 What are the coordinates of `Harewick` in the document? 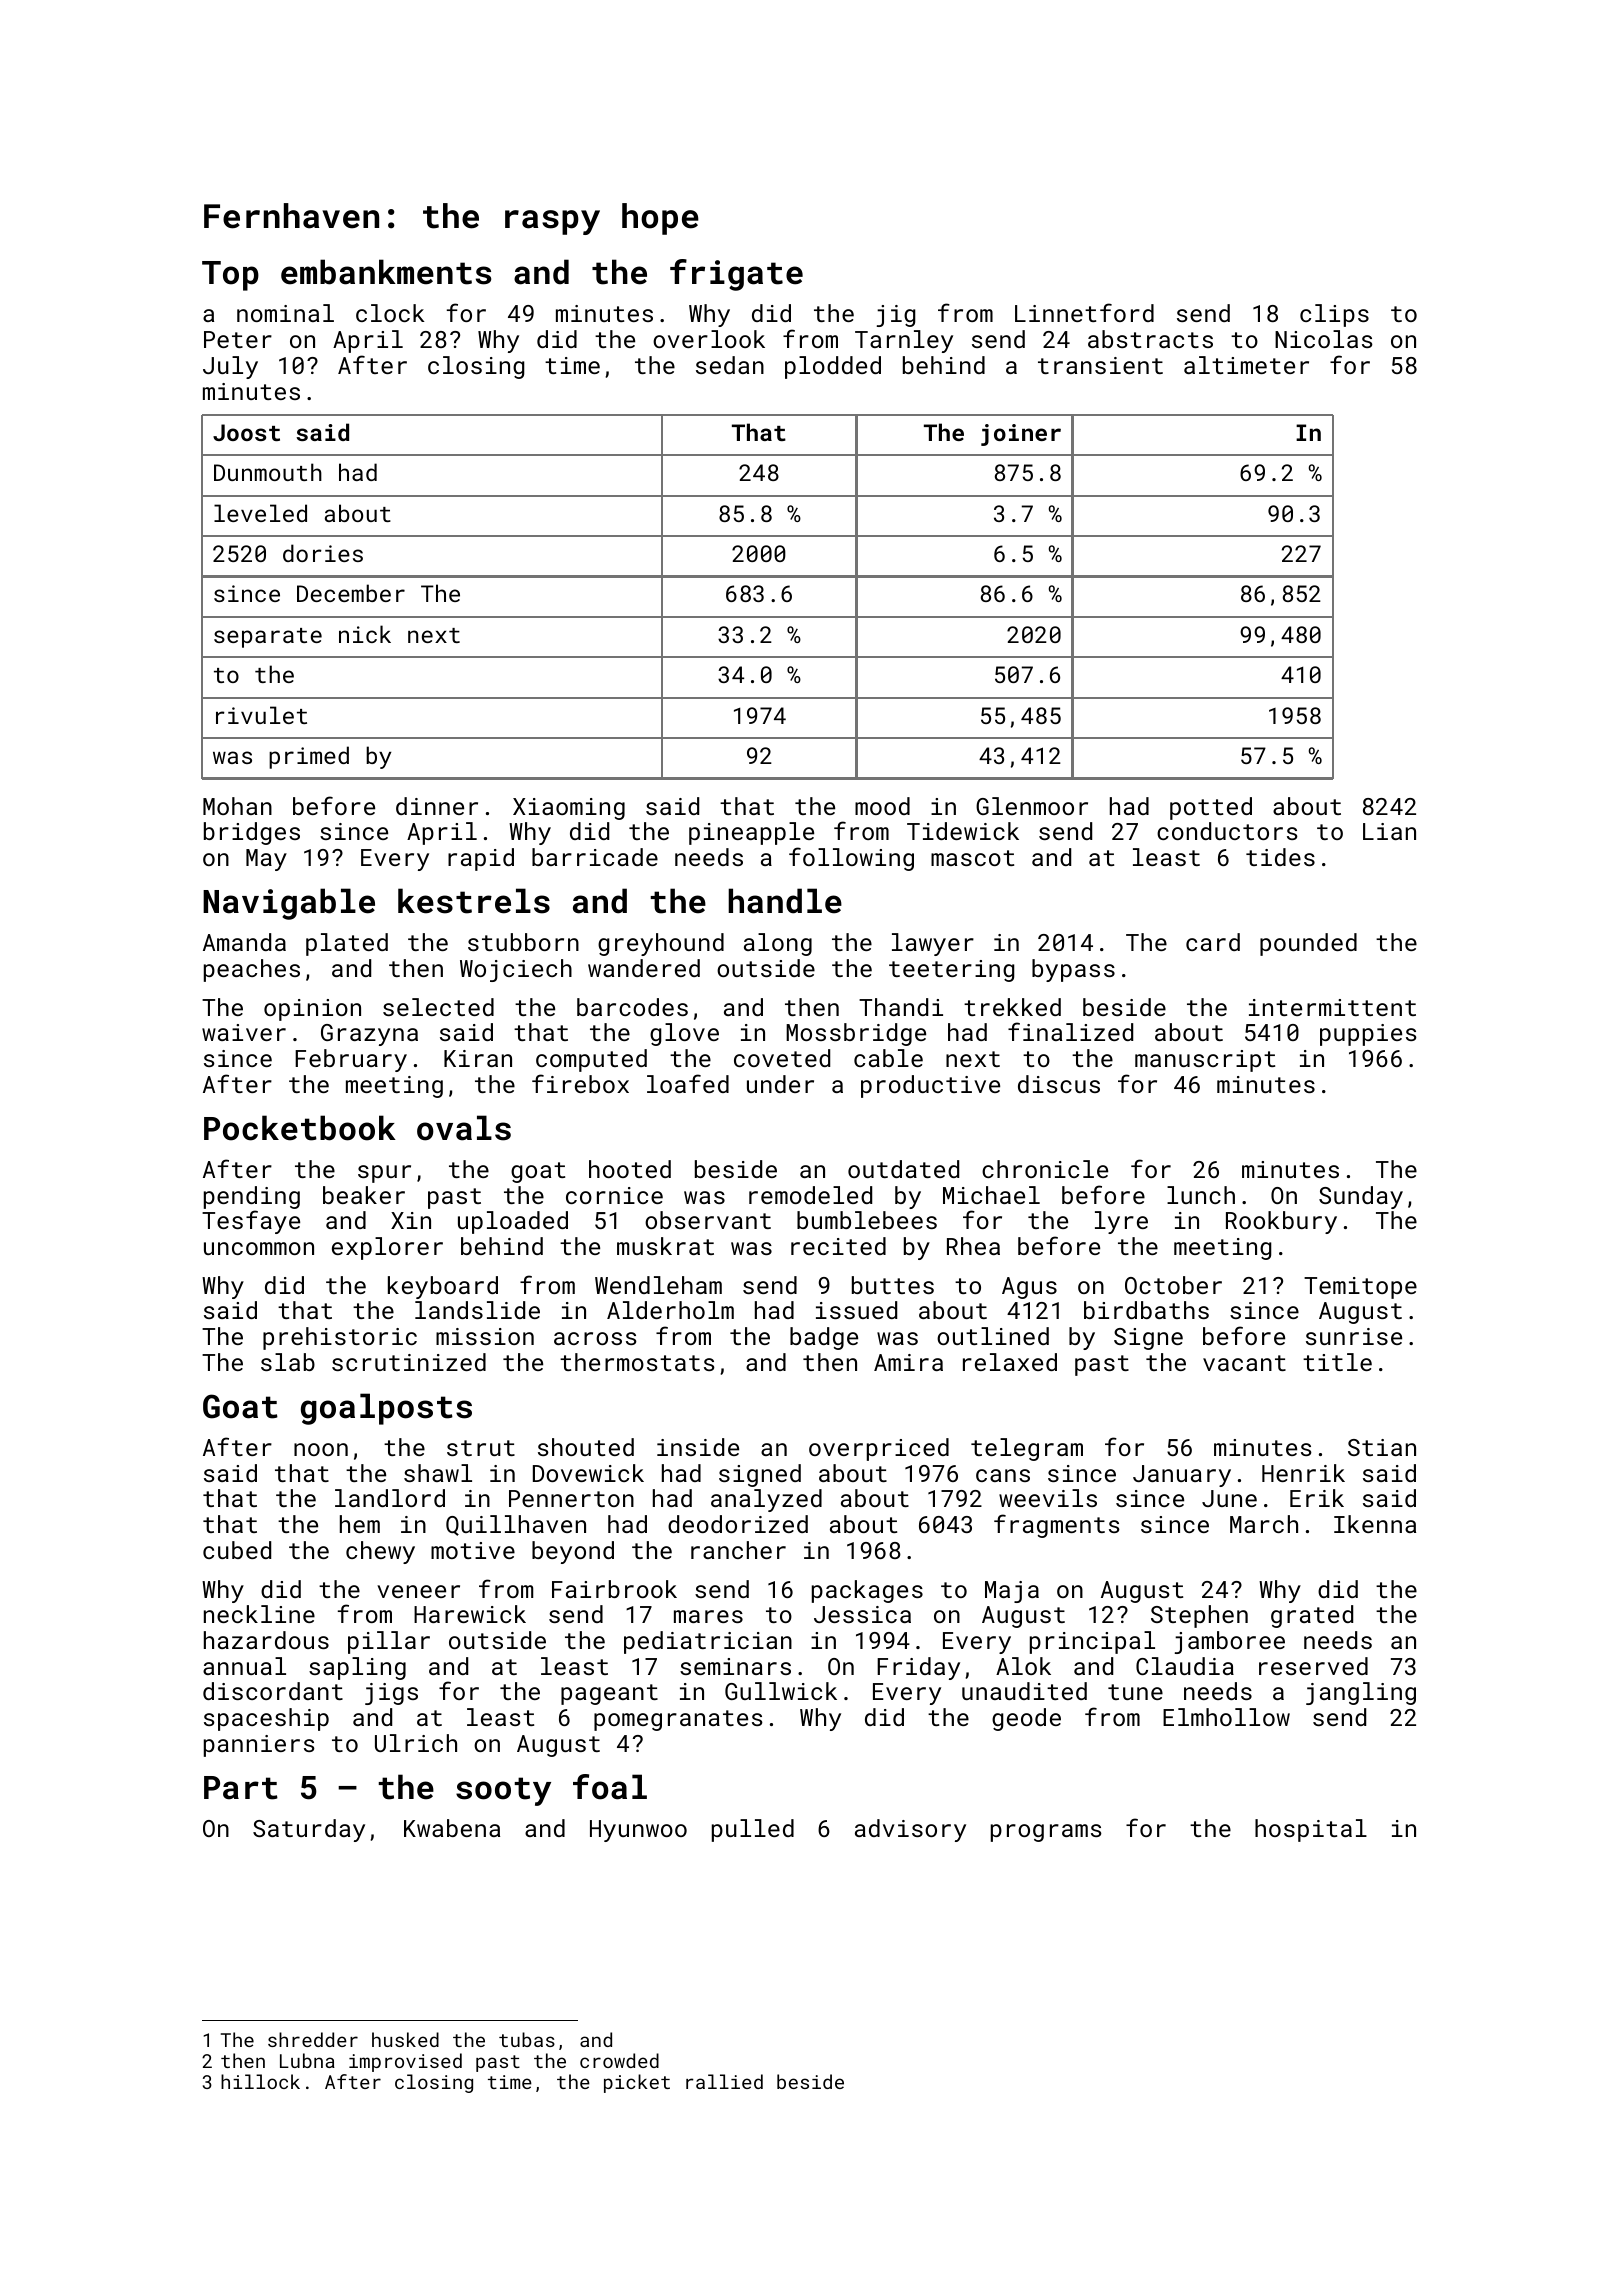 It's located at (470, 1614).
